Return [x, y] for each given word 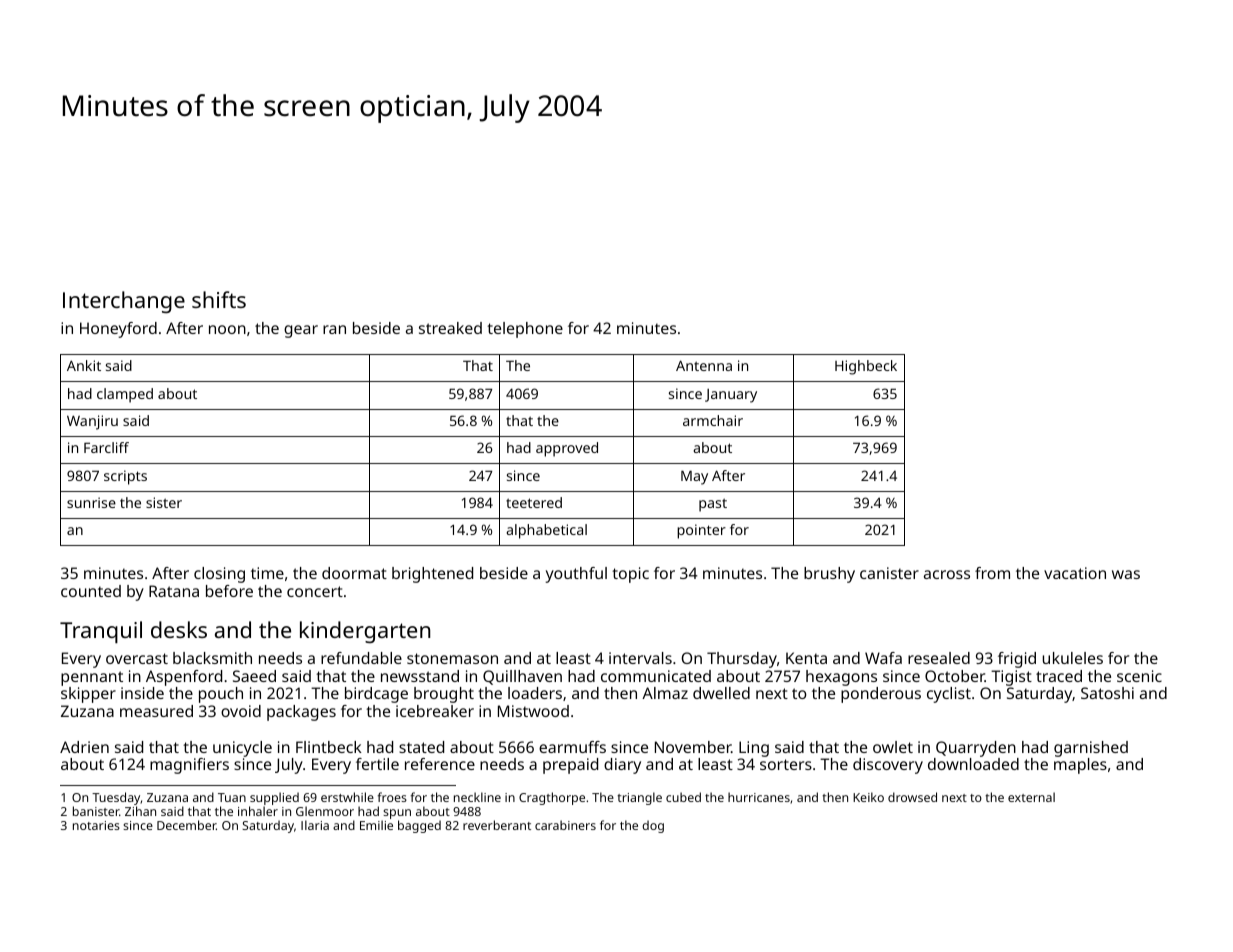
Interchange [124, 302]
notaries [96, 825]
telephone [525, 330]
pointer [701, 531]
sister [164, 502]
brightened [432, 575]
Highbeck [866, 367]
